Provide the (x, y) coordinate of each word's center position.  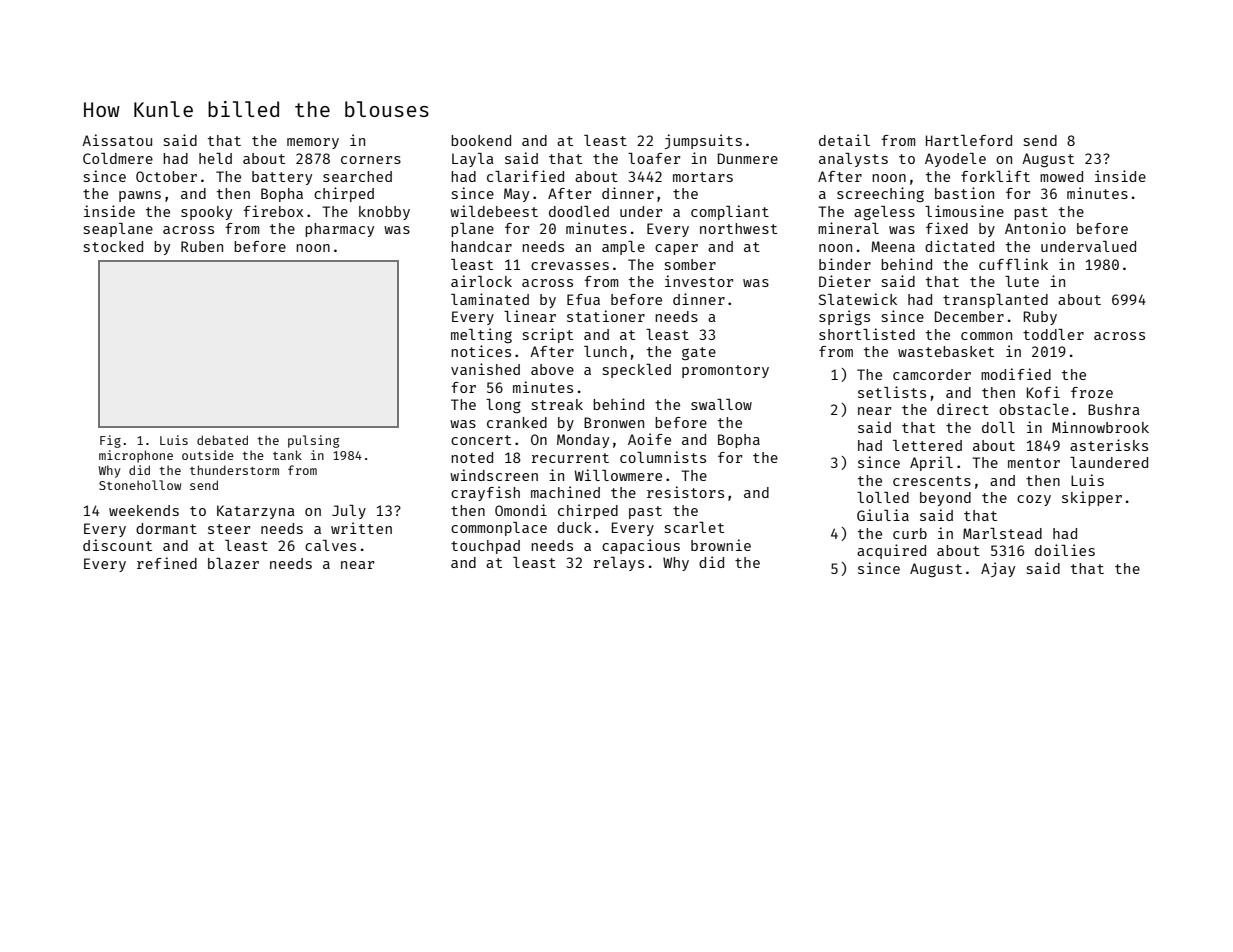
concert (481, 440)
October (166, 176)
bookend (481, 140)
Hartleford (969, 140)
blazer (233, 563)
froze (1092, 392)
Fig (110, 441)
